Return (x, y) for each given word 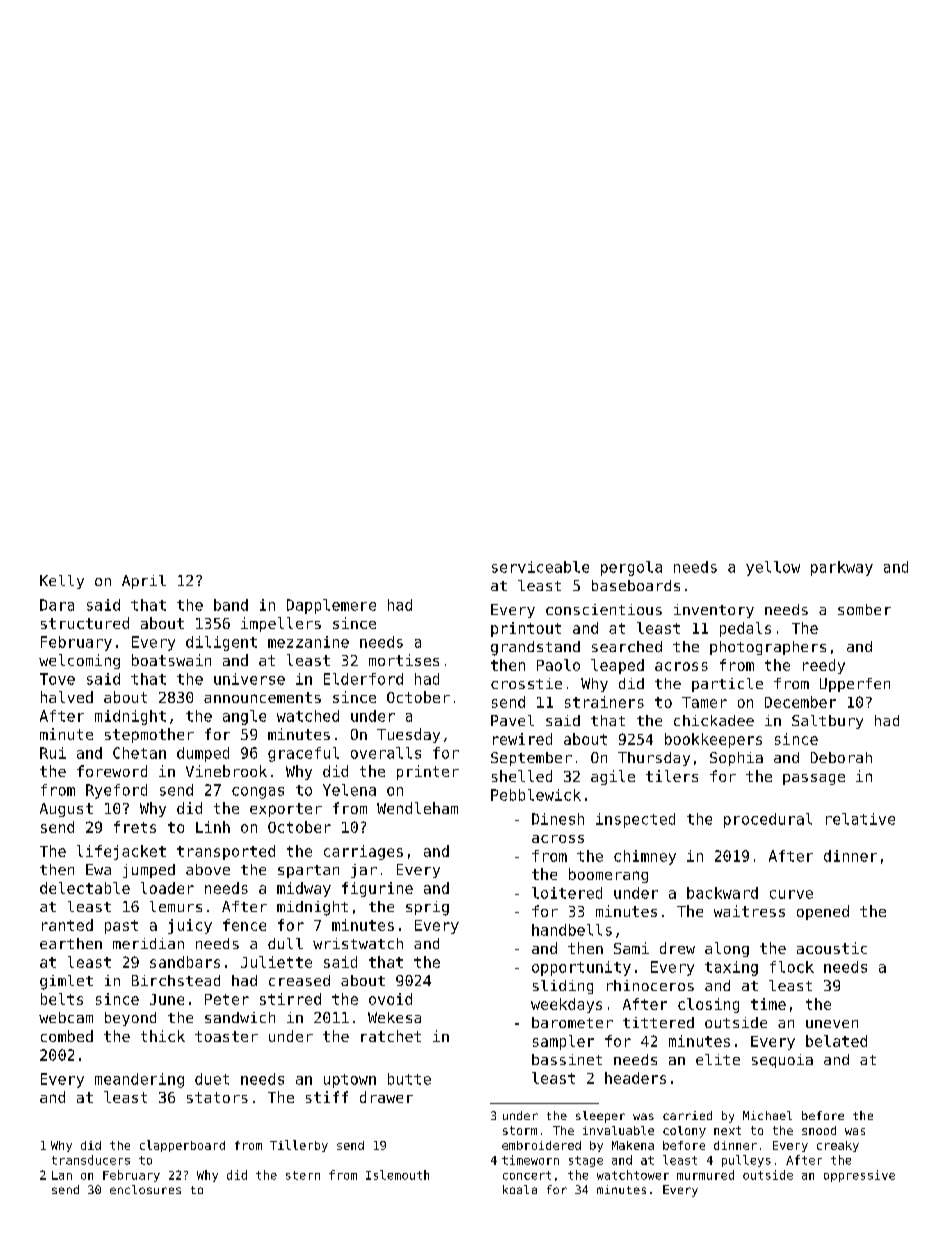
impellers (281, 624)
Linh (213, 827)
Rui (53, 753)
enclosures (145, 1189)
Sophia (736, 759)
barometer (572, 1022)
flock (792, 967)
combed (67, 1036)
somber (864, 609)
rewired (522, 739)
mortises (404, 660)
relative (860, 819)
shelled (522, 776)
